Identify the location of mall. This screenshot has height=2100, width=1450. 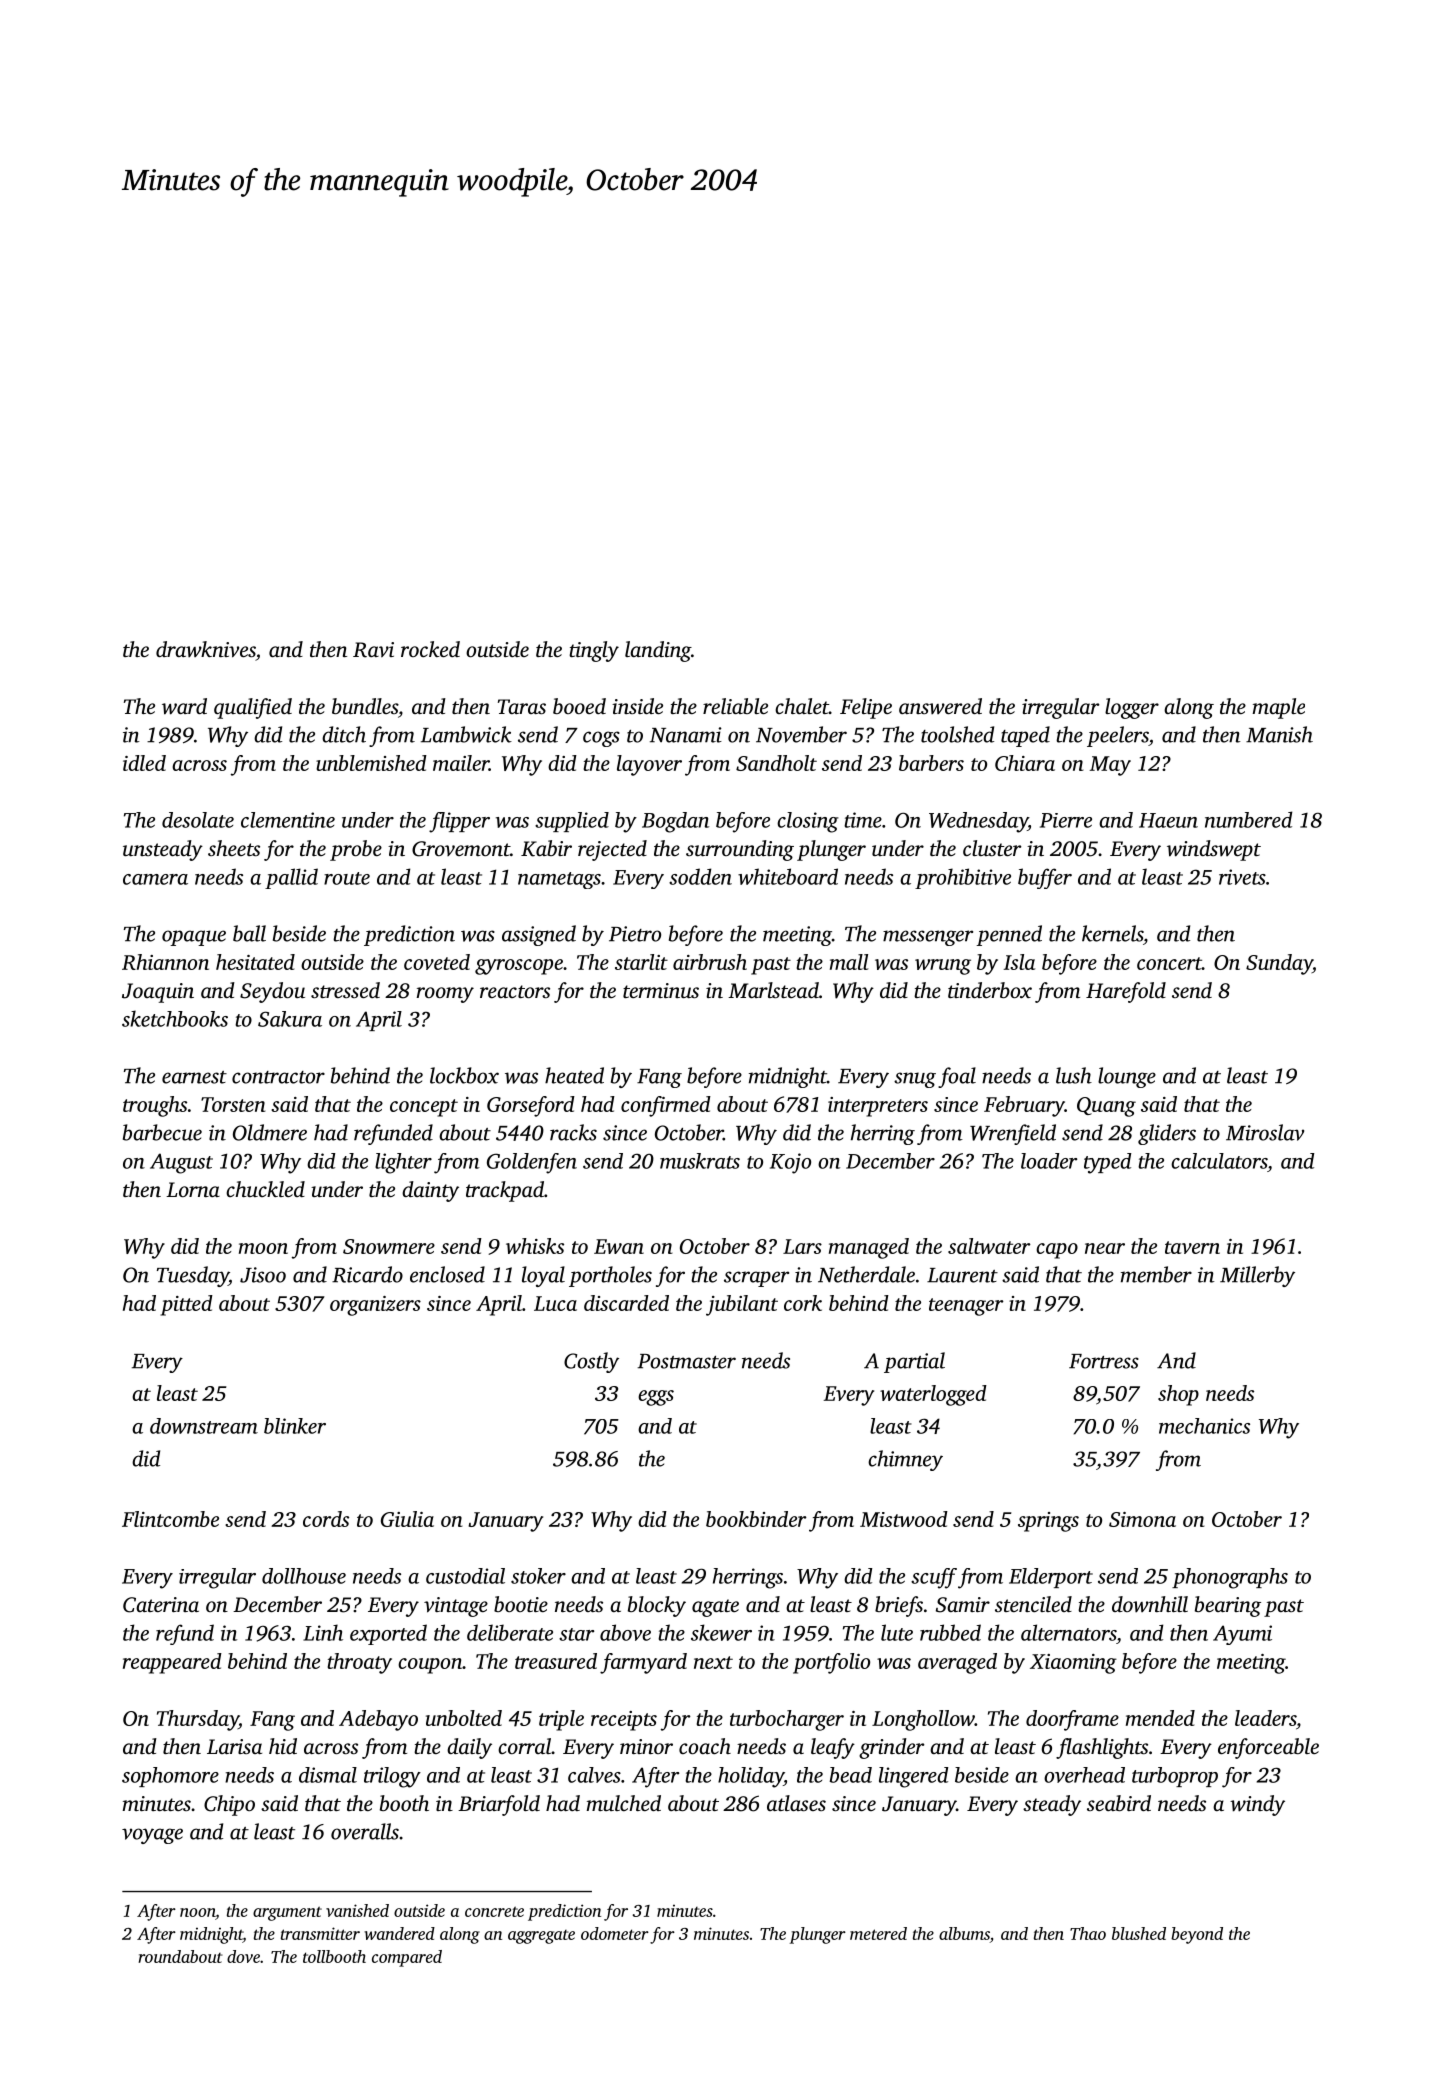
(849, 962).
